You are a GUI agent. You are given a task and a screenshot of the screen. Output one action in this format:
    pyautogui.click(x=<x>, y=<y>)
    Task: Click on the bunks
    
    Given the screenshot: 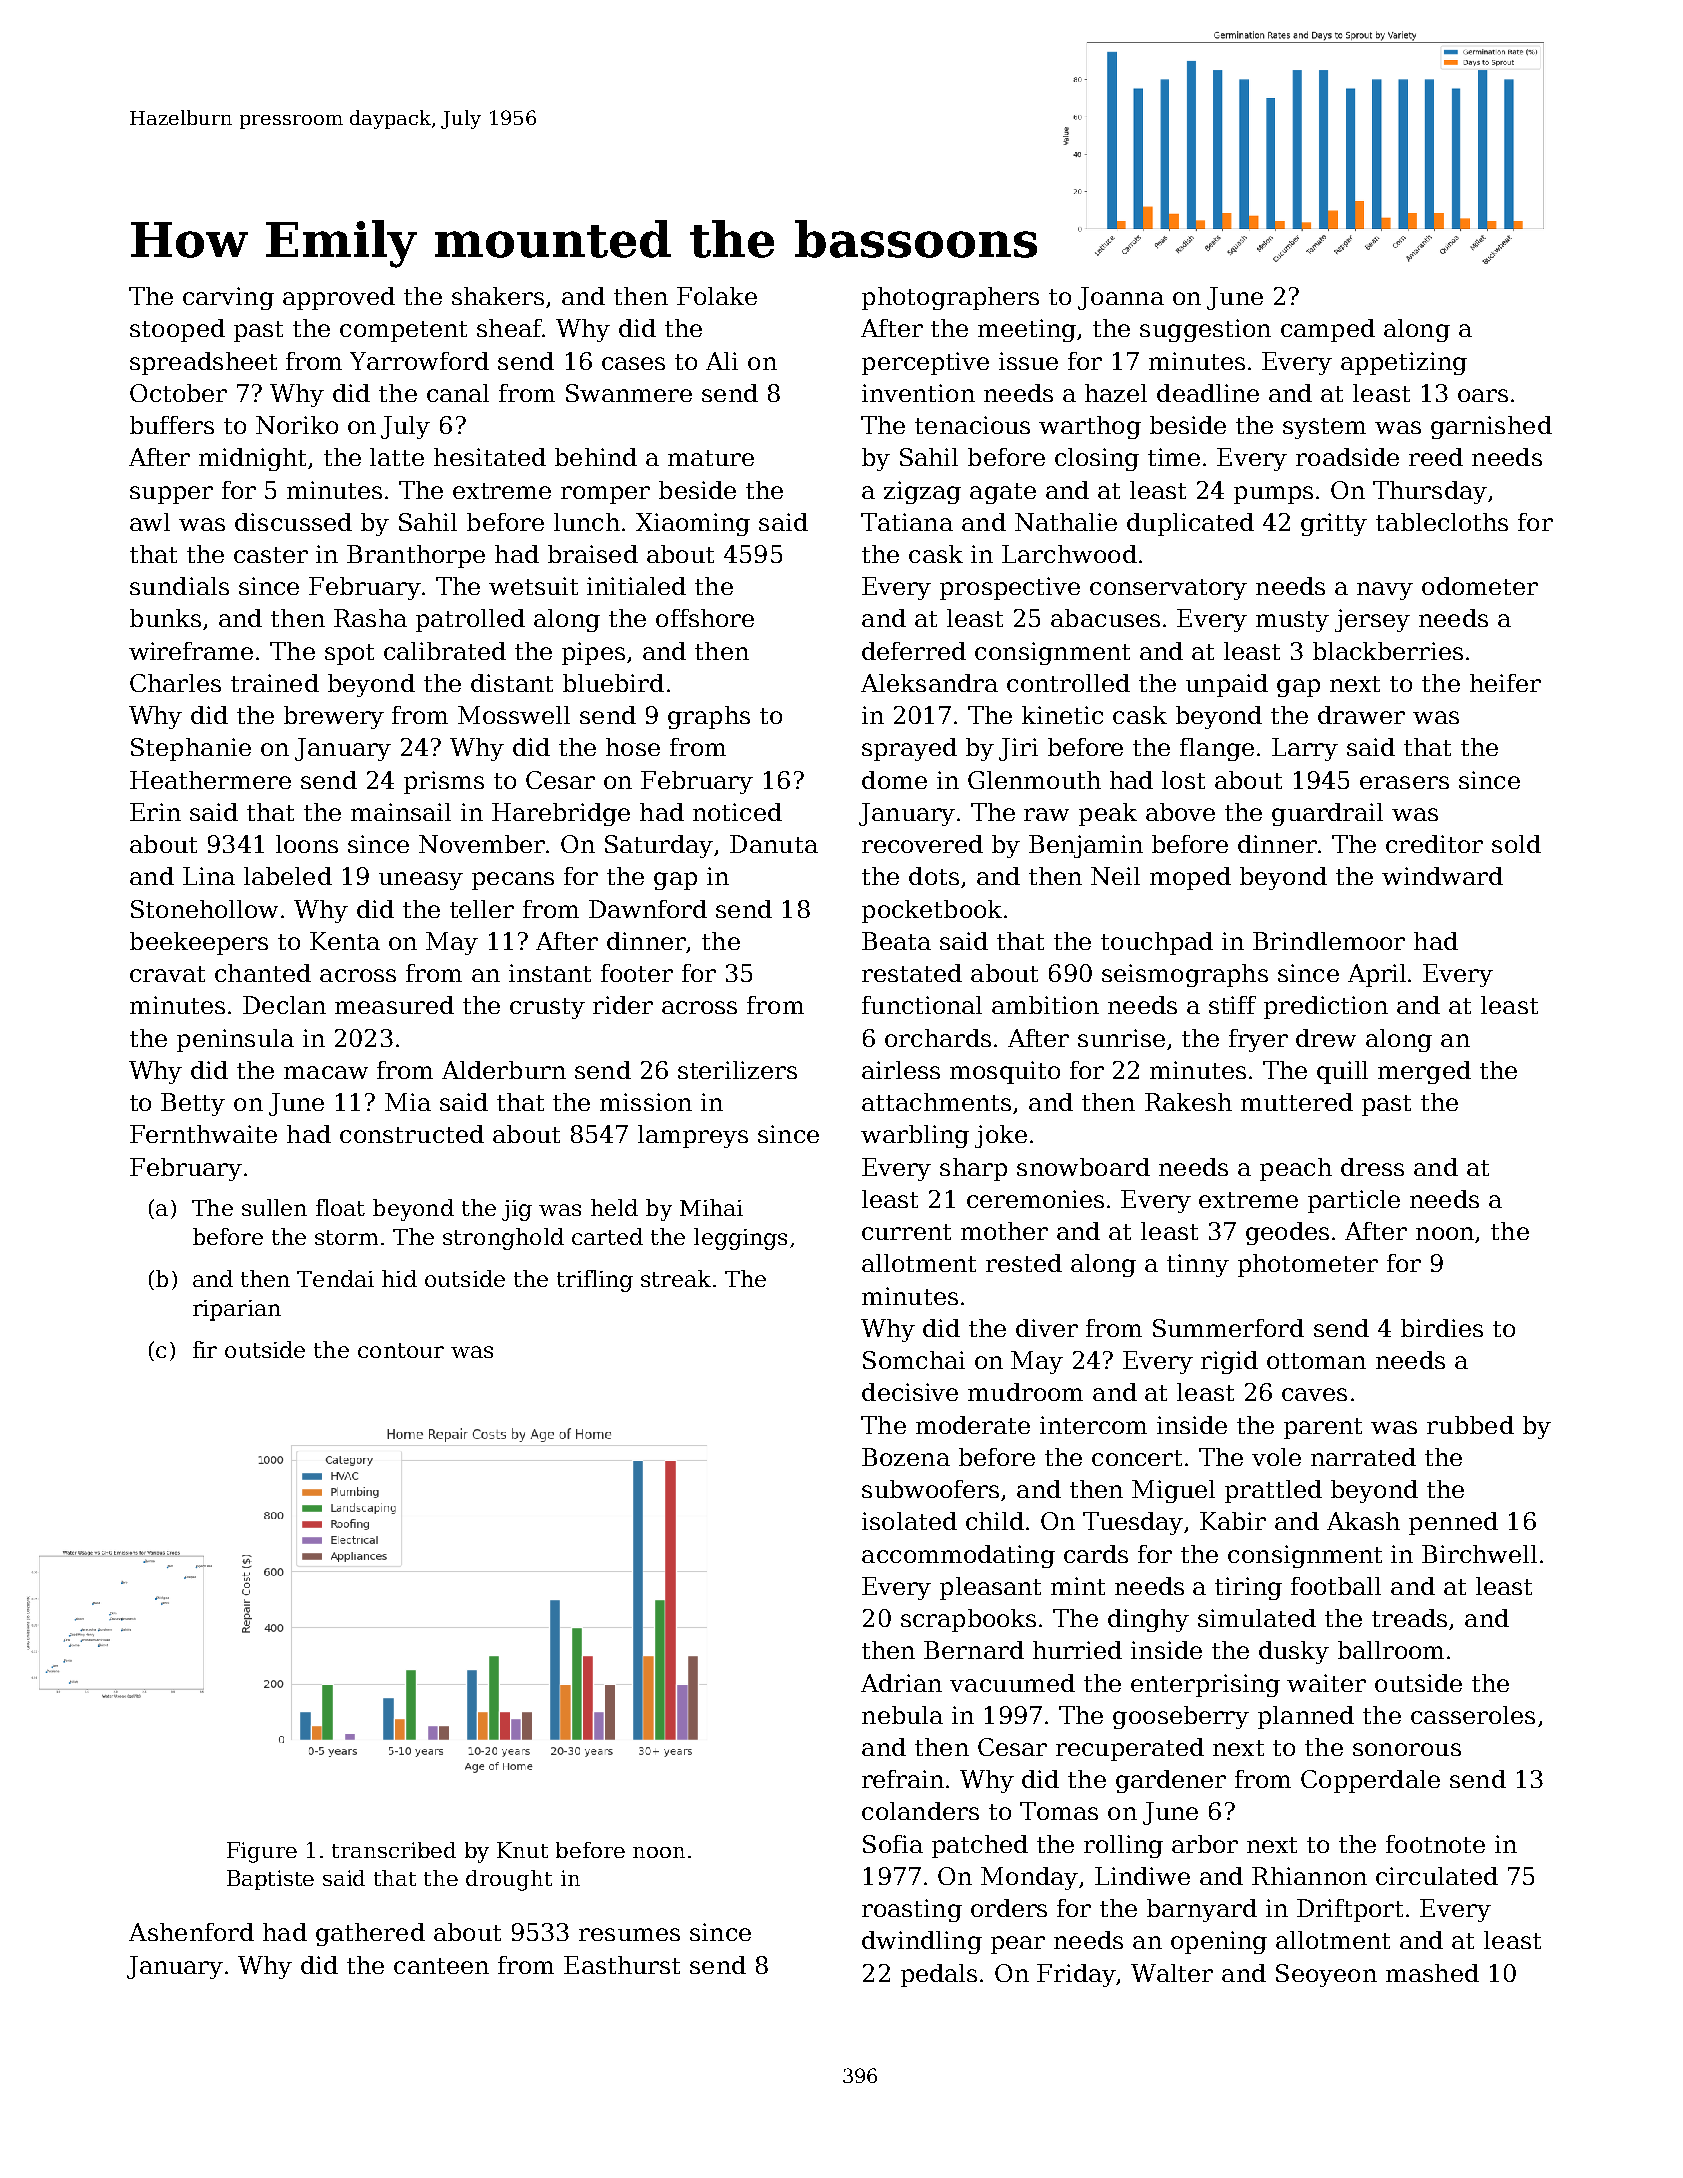 What is the action you would take?
    pyautogui.click(x=165, y=618)
